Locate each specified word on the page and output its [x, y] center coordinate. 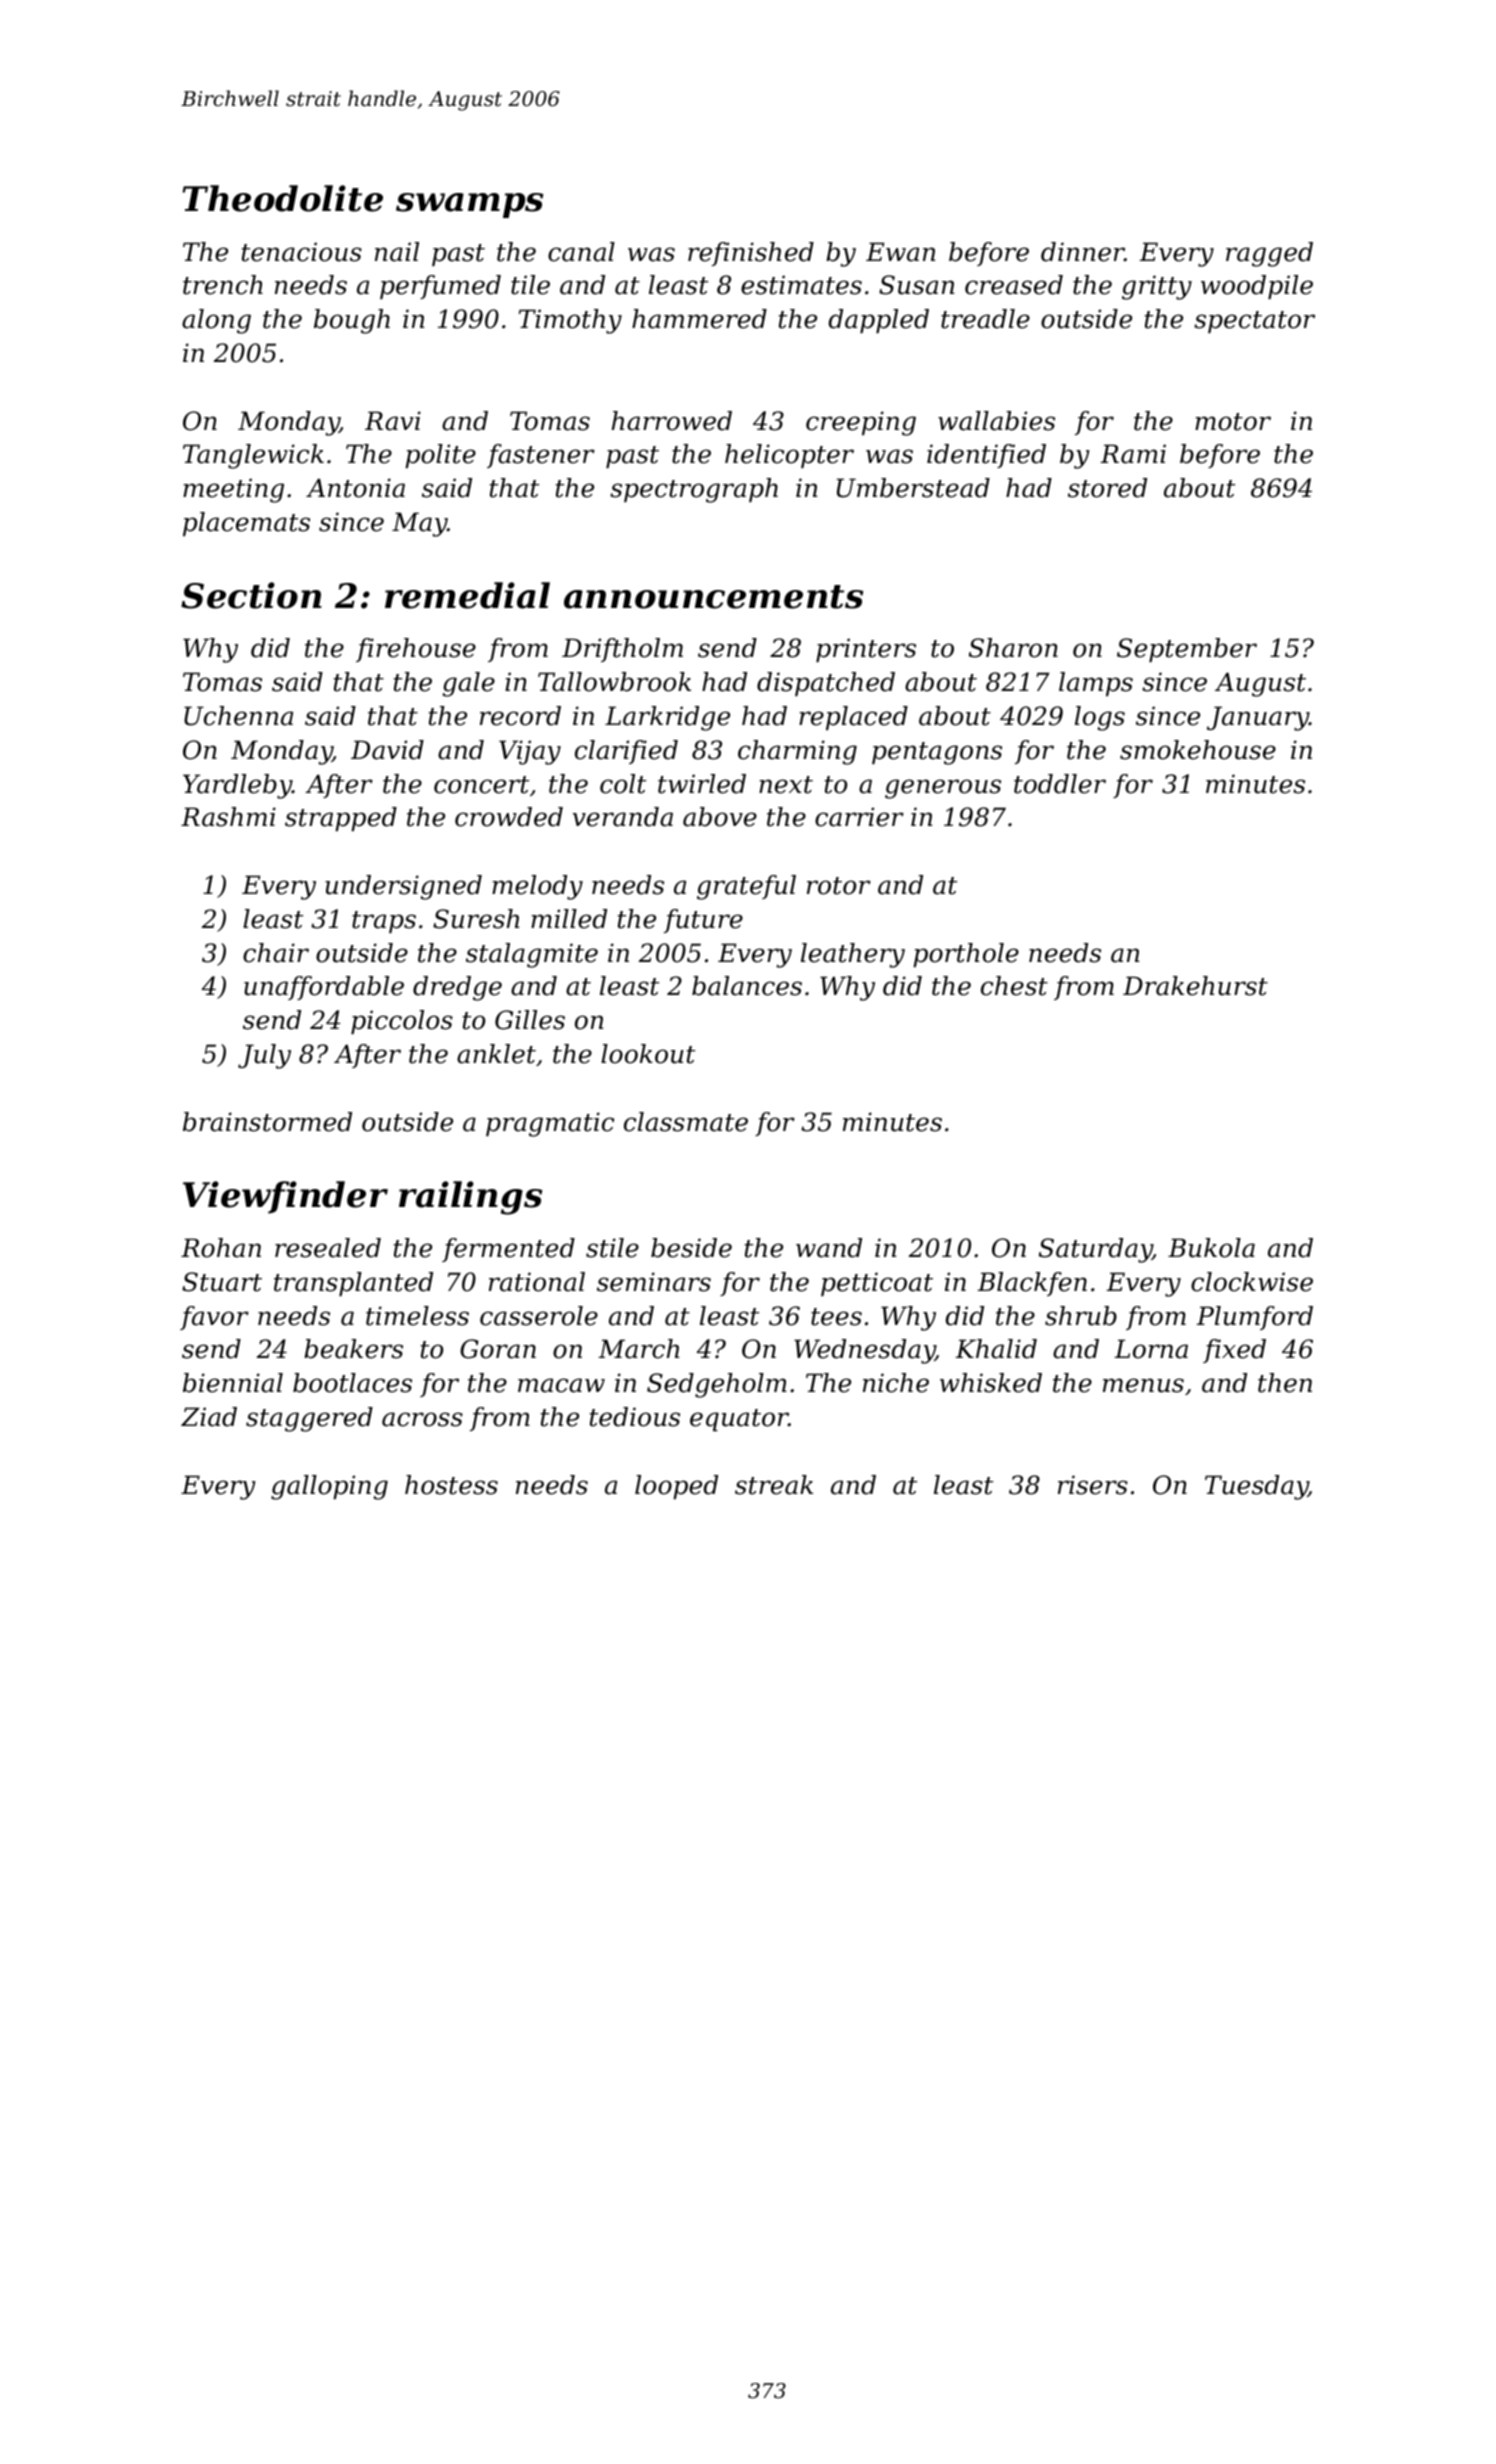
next [786, 785]
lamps [1096, 684]
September [1187, 650]
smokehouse [1198, 750]
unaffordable [324, 988]
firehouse [416, 650]
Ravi [393, 421]
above [720, 817]
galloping [329, 1487]
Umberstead [913, 488]
